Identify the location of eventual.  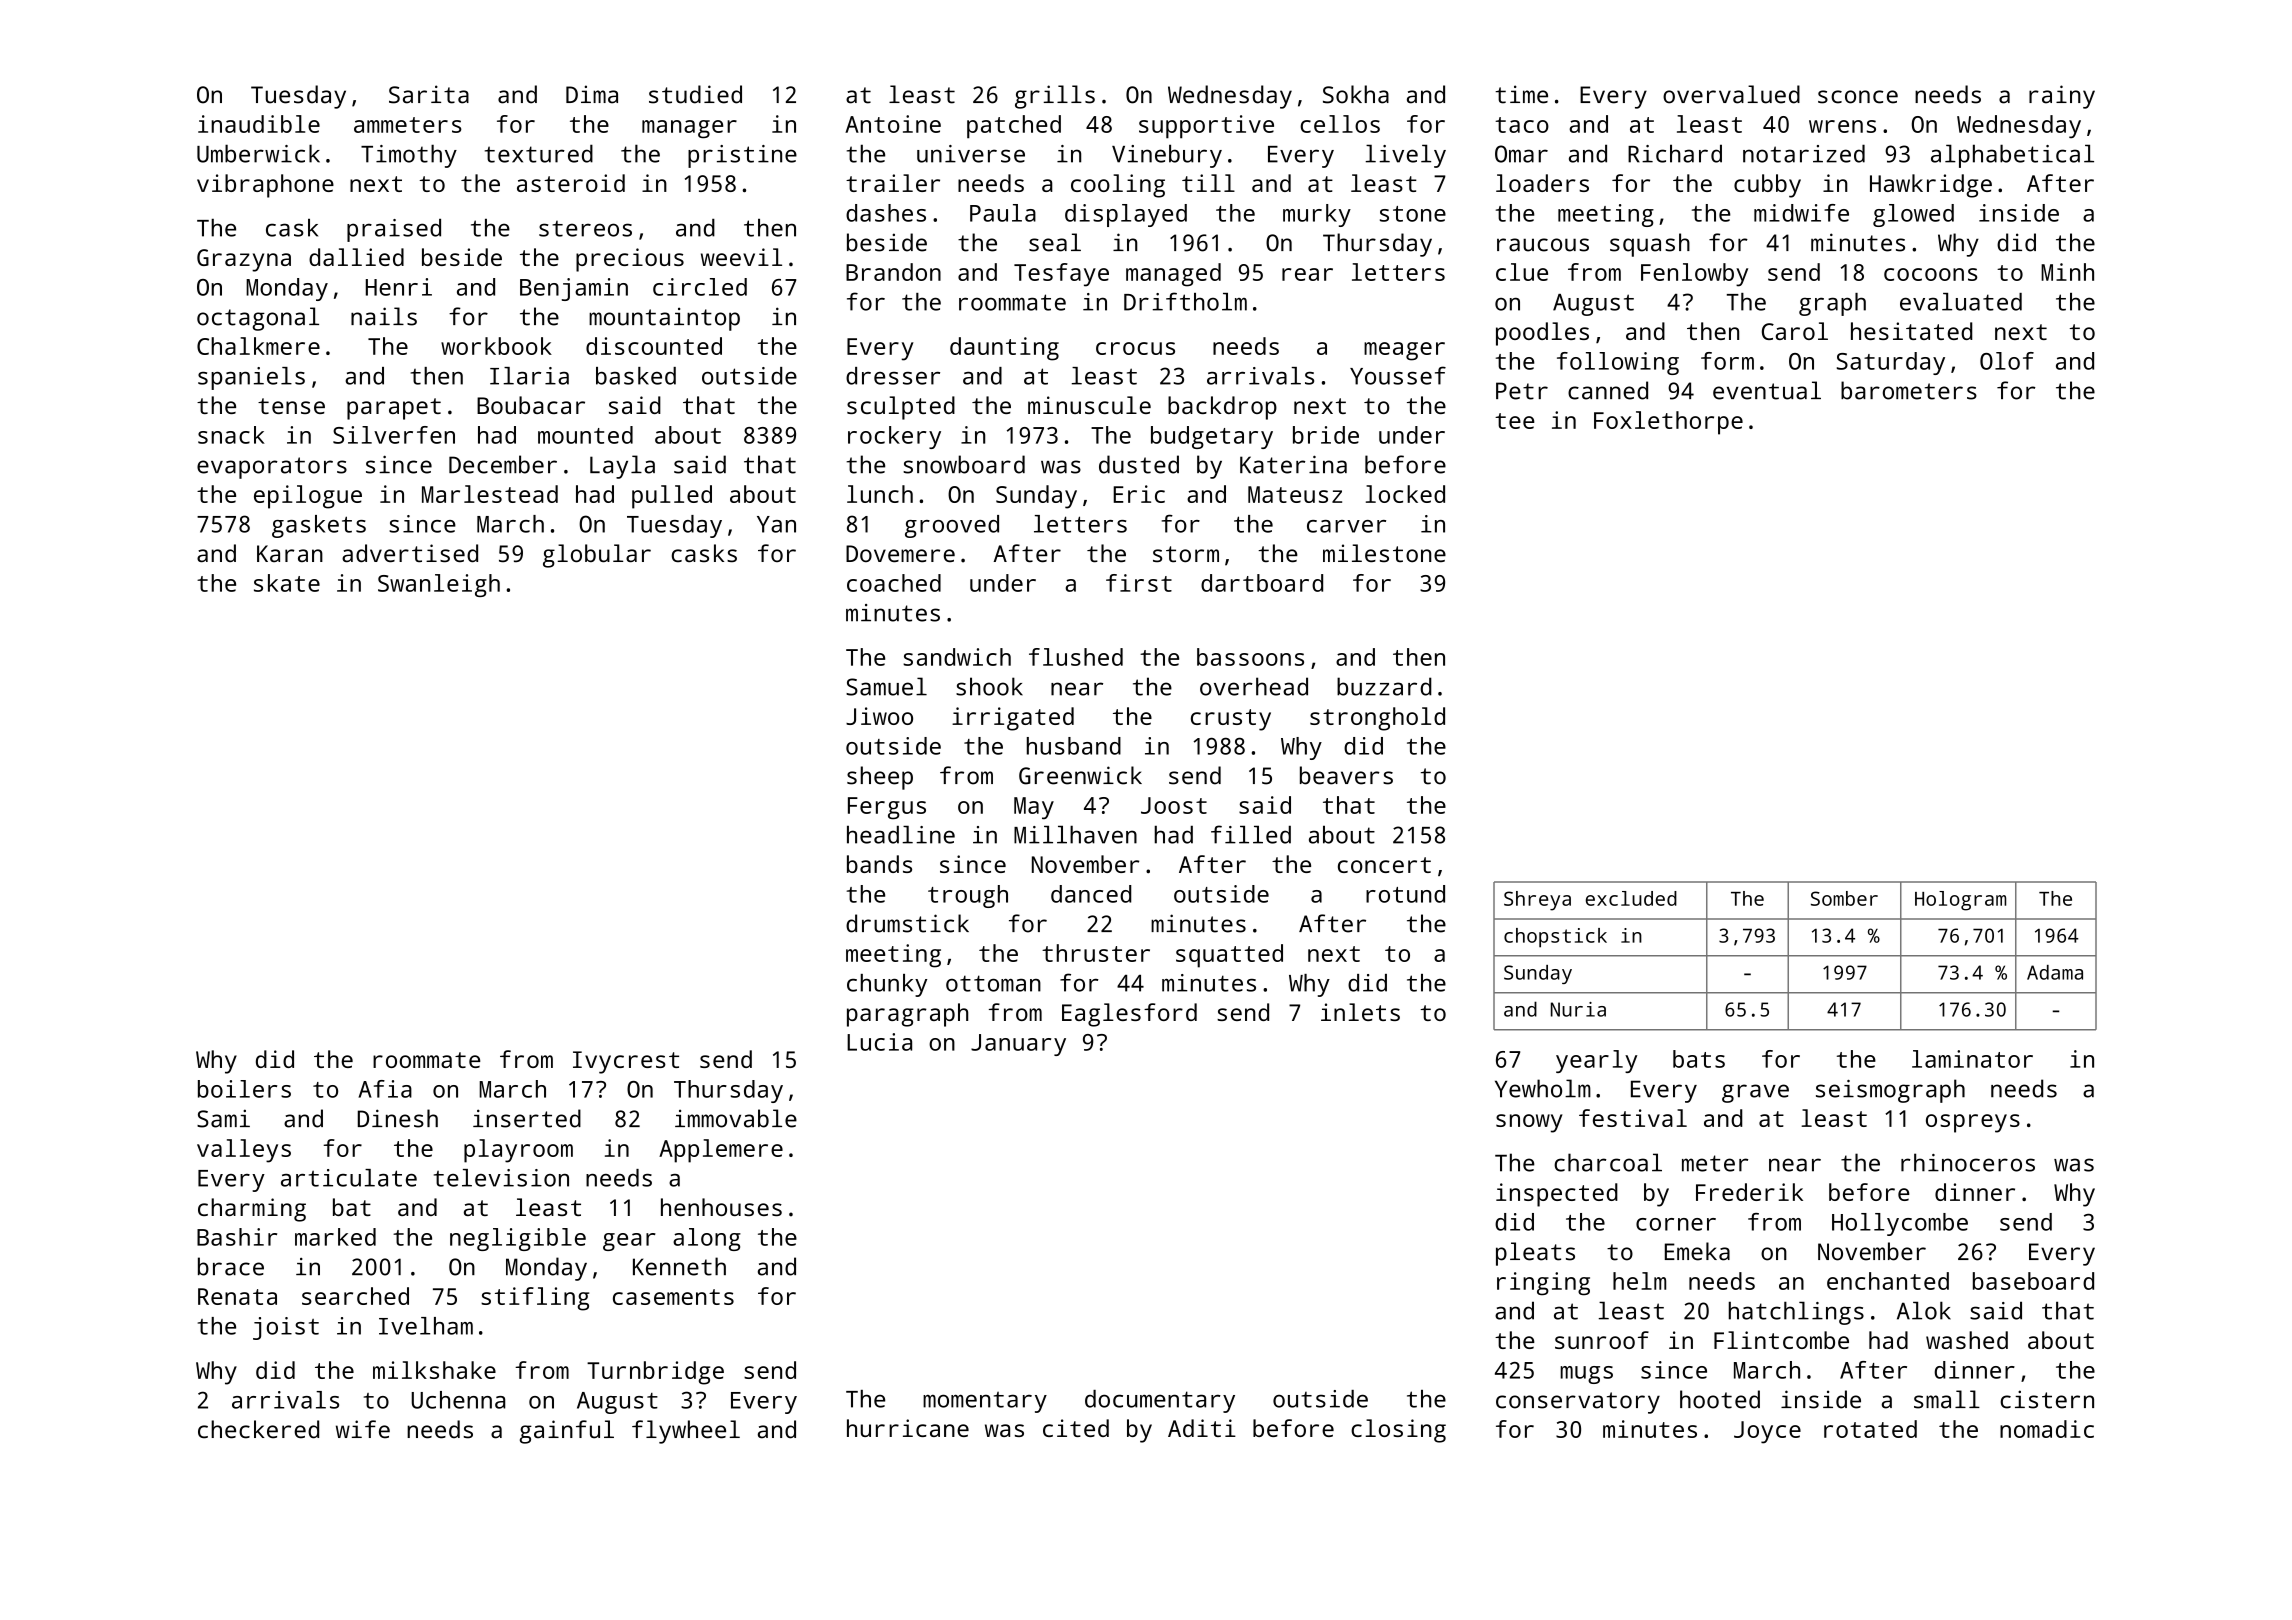
(1767, 390).
